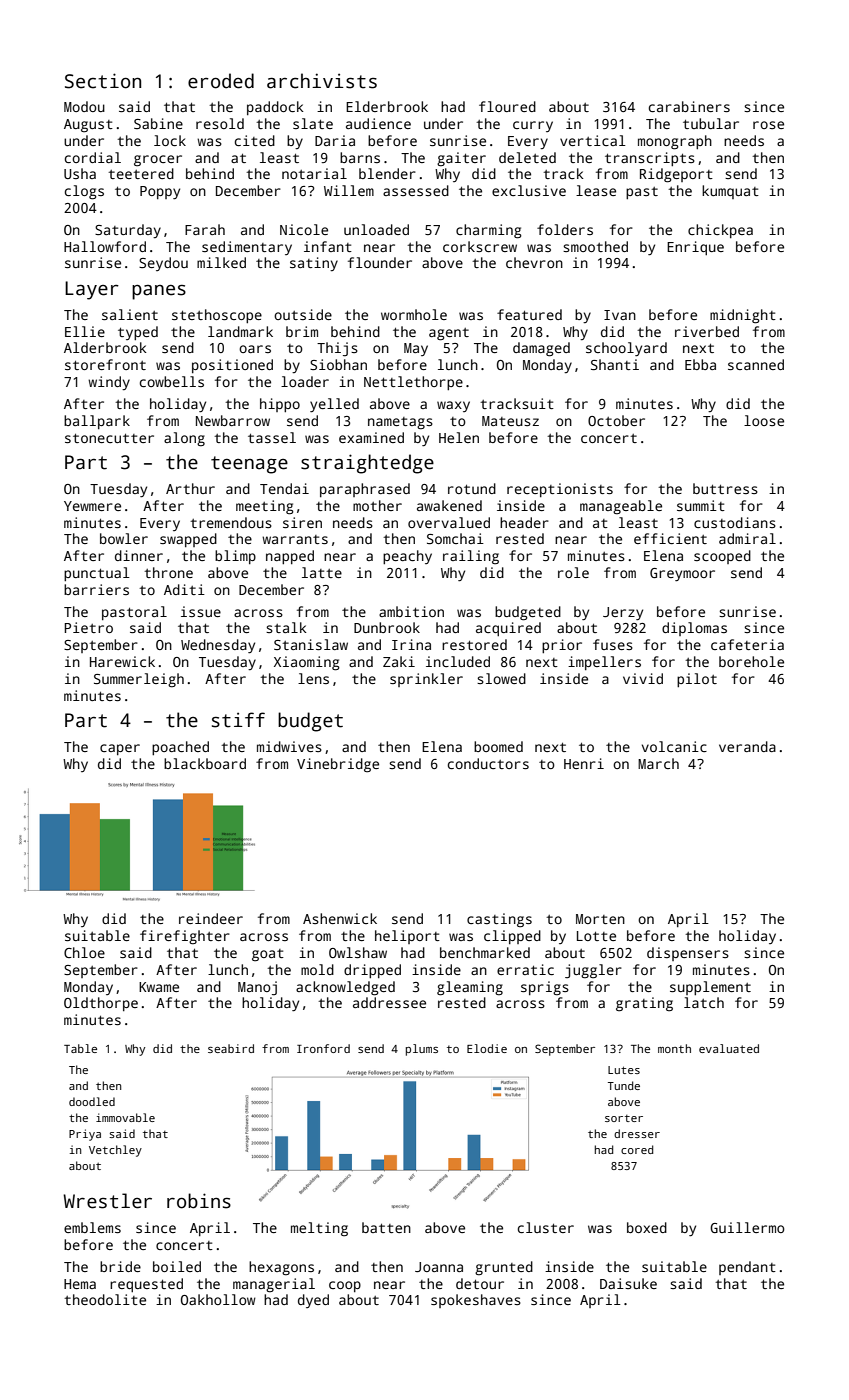 The height and width of the screenshot is (1400, 849). What do you see at coordinates (643, 678) in the screenshot?
I see `vivid` at bounding box center [643, 678].
